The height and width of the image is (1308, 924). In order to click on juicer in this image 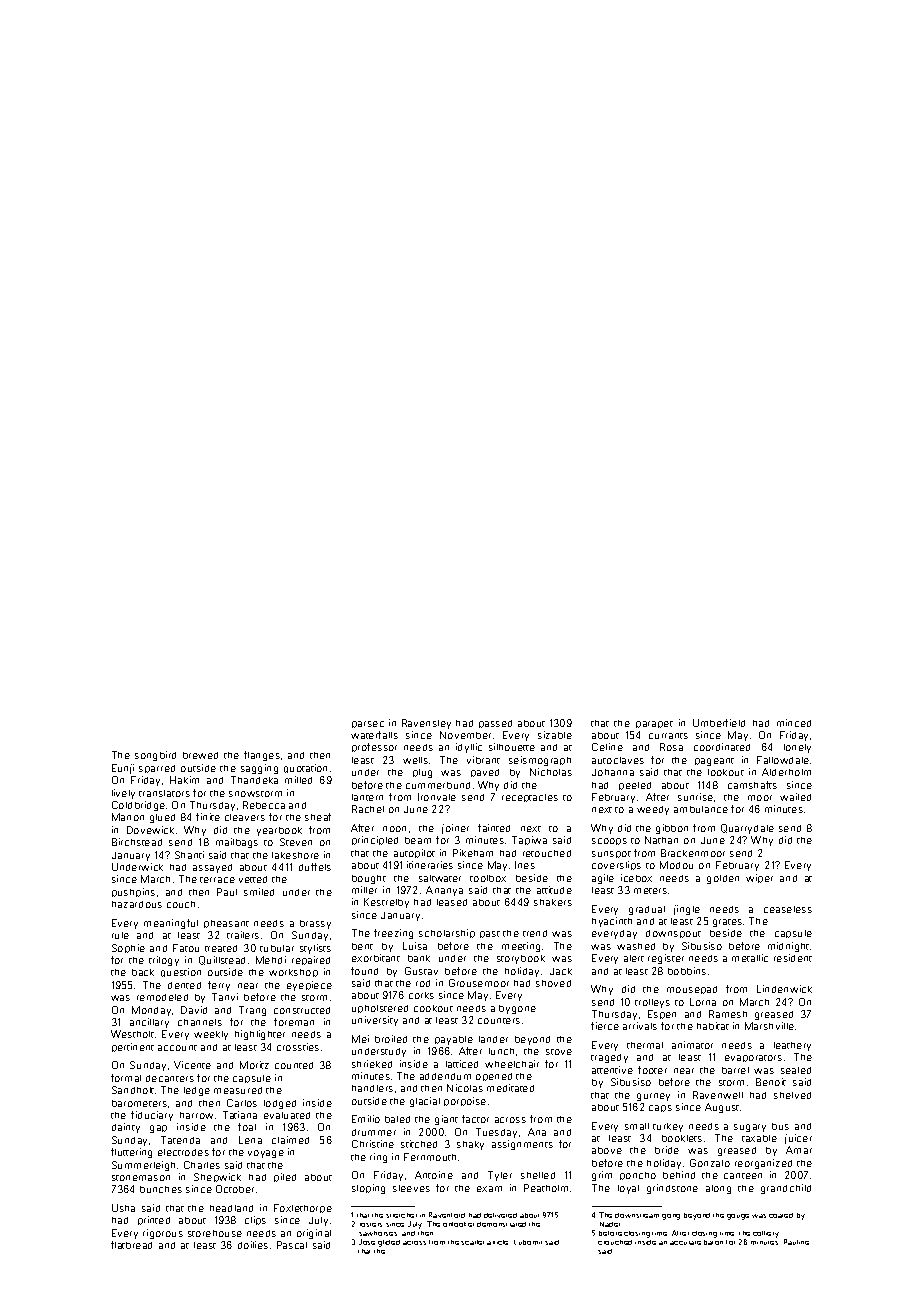, I will do `click(798, 1139)`.
